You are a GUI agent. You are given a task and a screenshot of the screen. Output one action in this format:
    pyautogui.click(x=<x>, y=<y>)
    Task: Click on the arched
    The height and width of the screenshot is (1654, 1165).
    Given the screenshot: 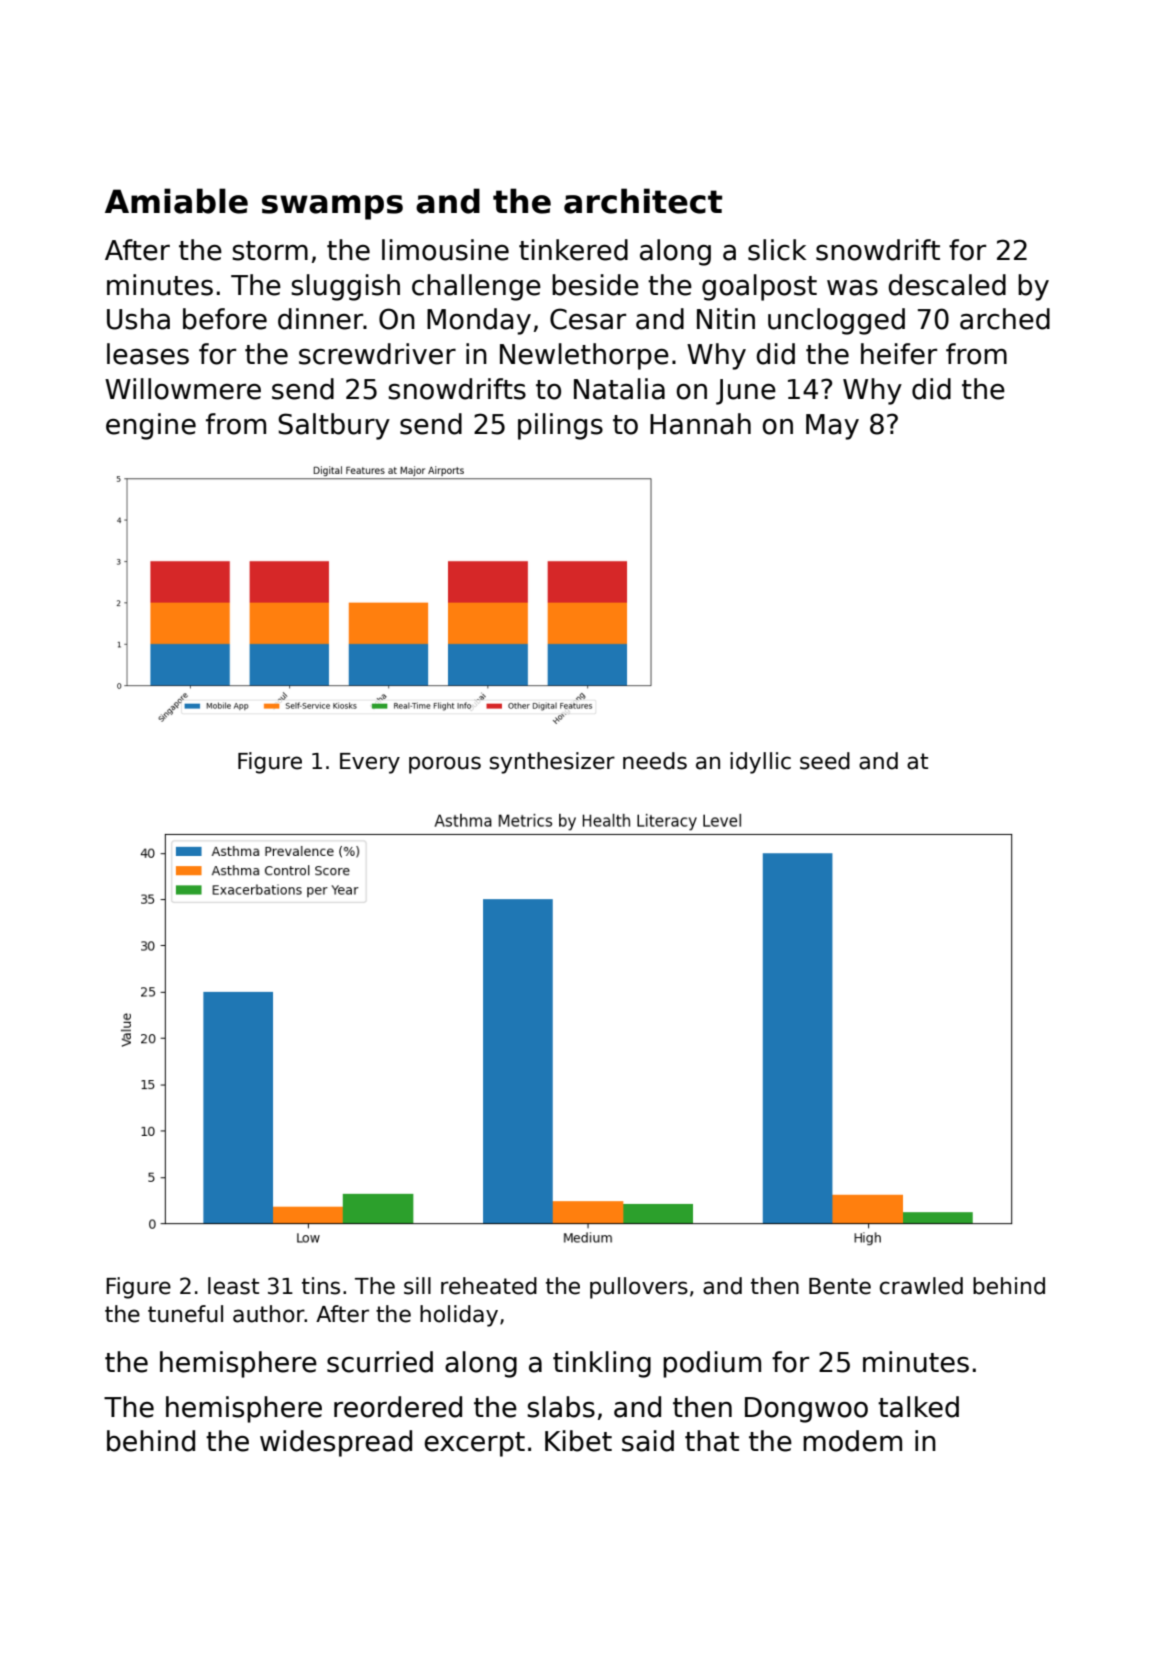 What is the action you would take?
    pyautogui.click(x=1005, y=319)
